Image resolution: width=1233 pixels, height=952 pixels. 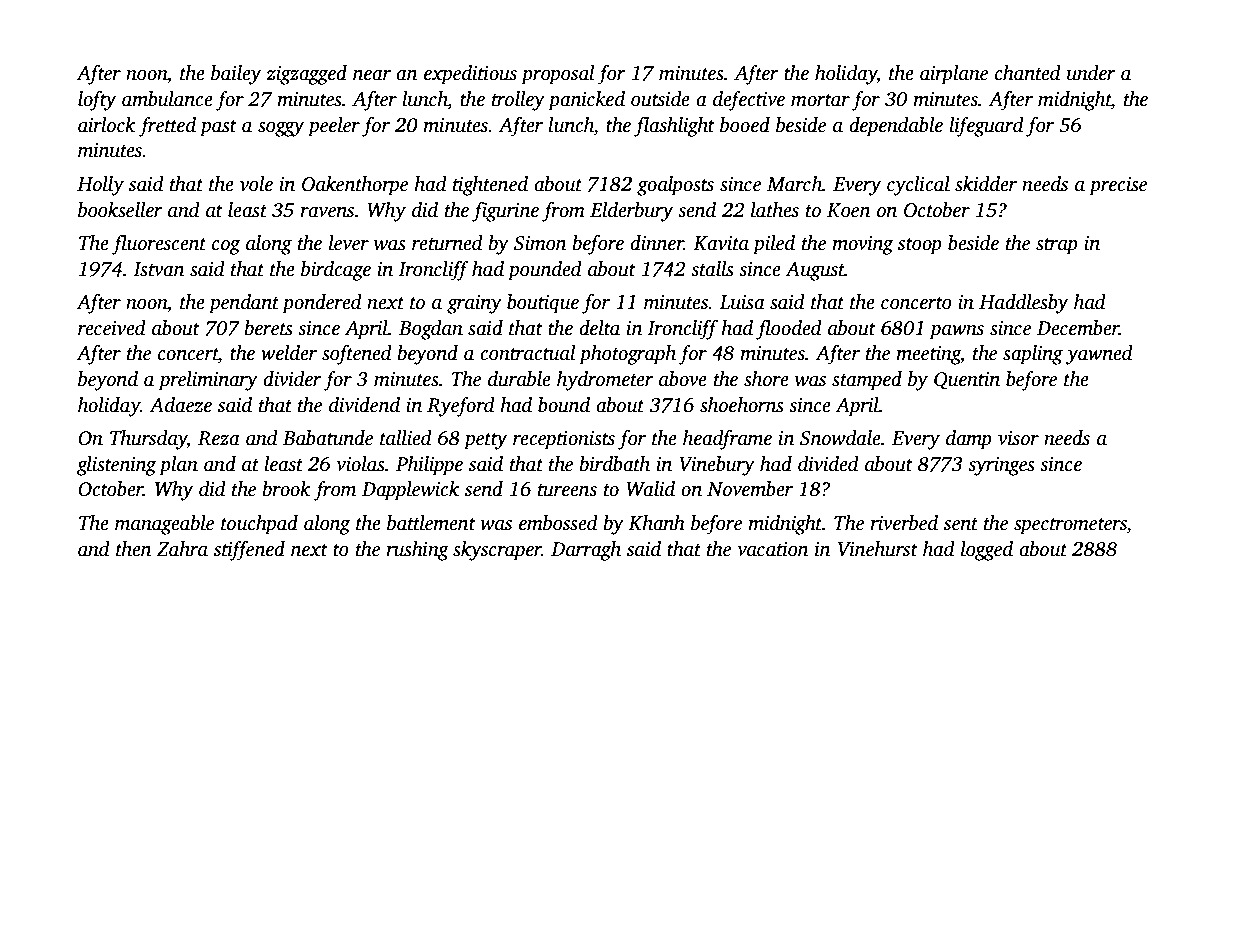 I want to click on lofty, so click(x=97, y=101).
